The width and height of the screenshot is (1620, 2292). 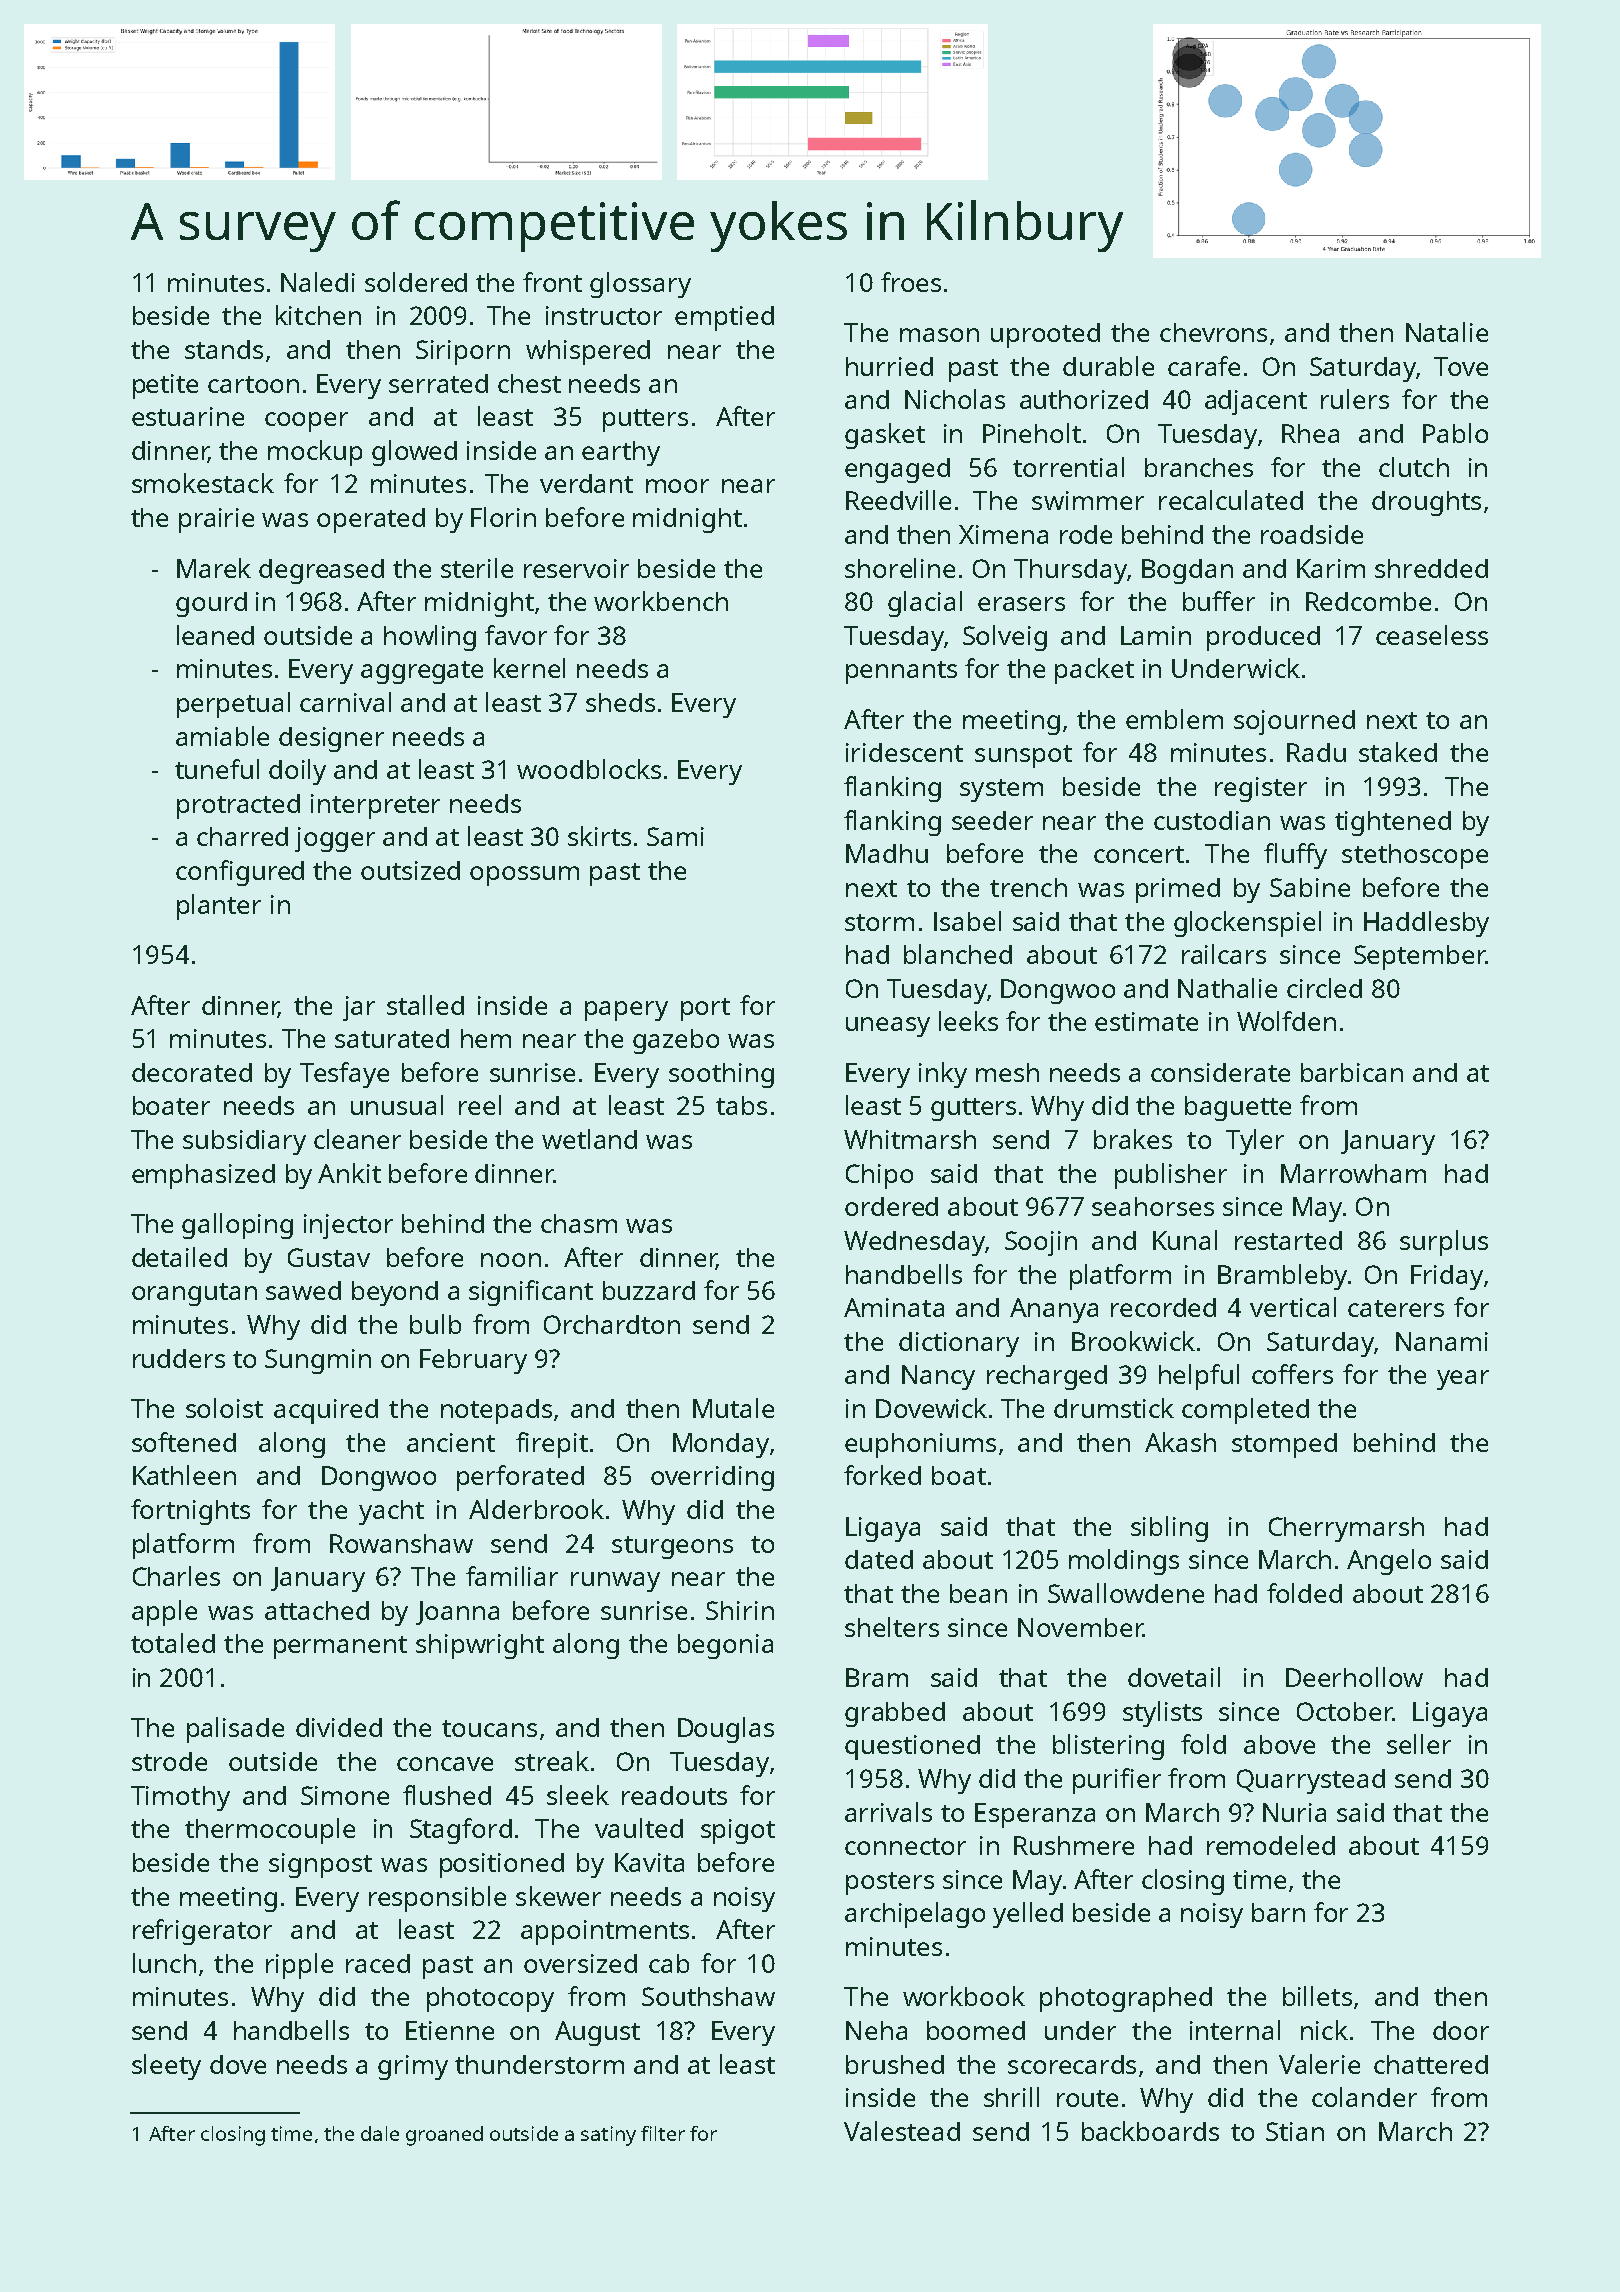 What do you see at coordinates (1047, 1377) in the screenshot?
I see `recharged` at bounding box center [1047, 1377].
